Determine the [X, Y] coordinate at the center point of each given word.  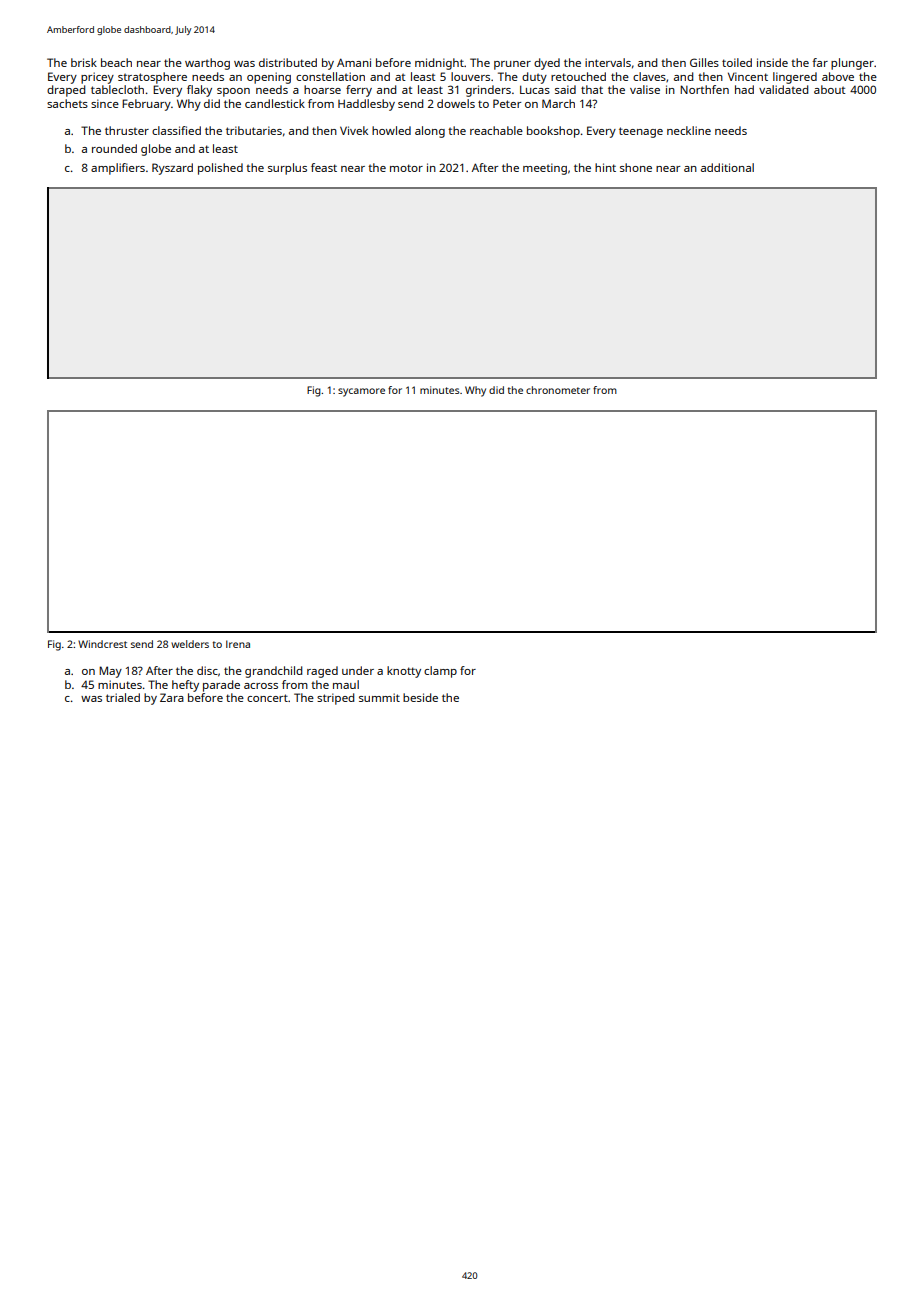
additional [727, 167]
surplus [287, 169]
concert [267, 698]
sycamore [361, 392]
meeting [545, 169]
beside [420, 697]
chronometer [558, 390]
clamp [440, 672]
